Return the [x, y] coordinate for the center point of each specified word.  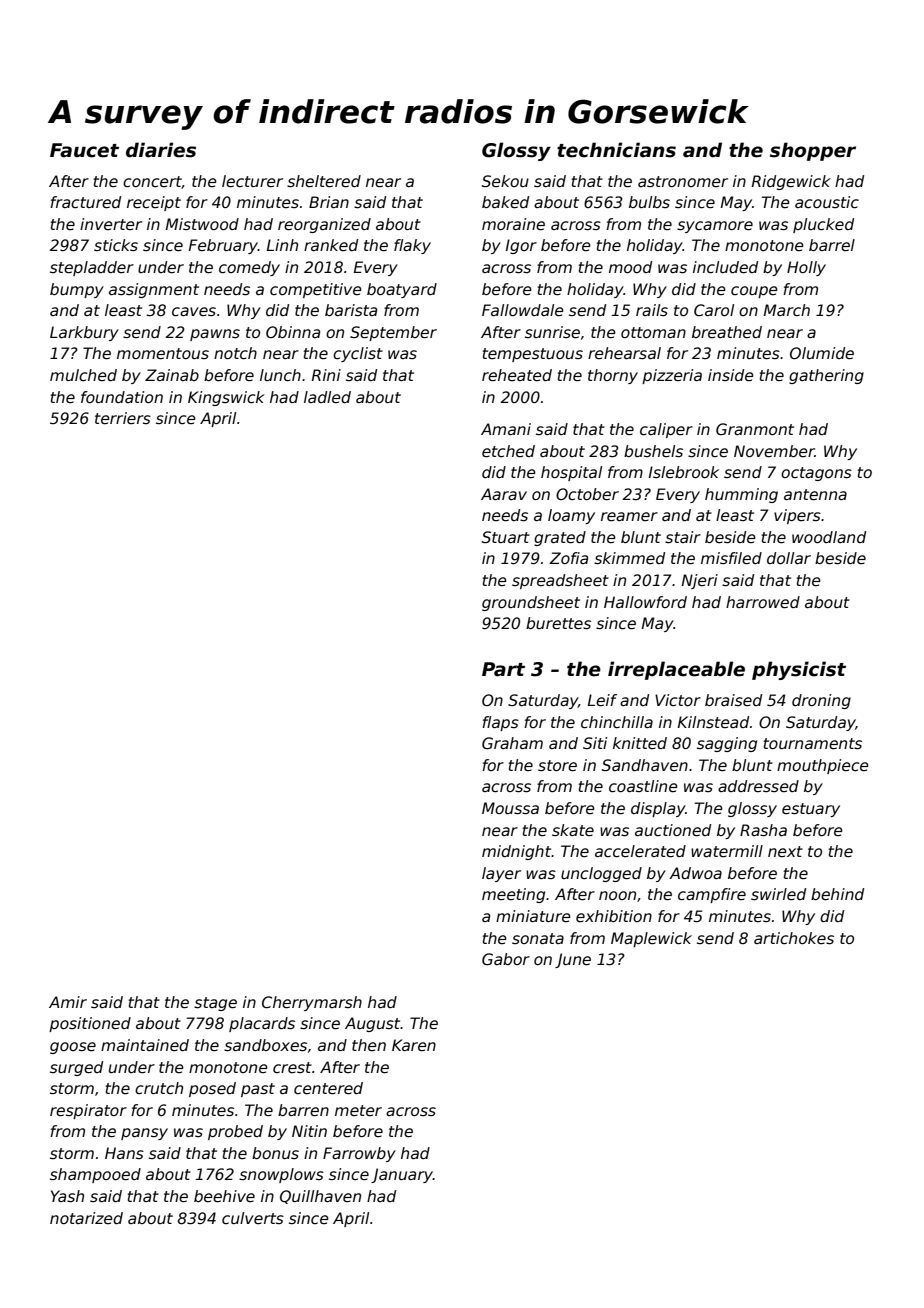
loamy [571, 516]
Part [503, 669]
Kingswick [226, 398]
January [402, 1175]
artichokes [794, 938]
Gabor [506, 959]
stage [215, 1004]
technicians [616, 150]
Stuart [506, 537]
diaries [161, 150]
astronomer [683, 182]
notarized [86, 1218]
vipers [797, 516]
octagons [816, 474]
